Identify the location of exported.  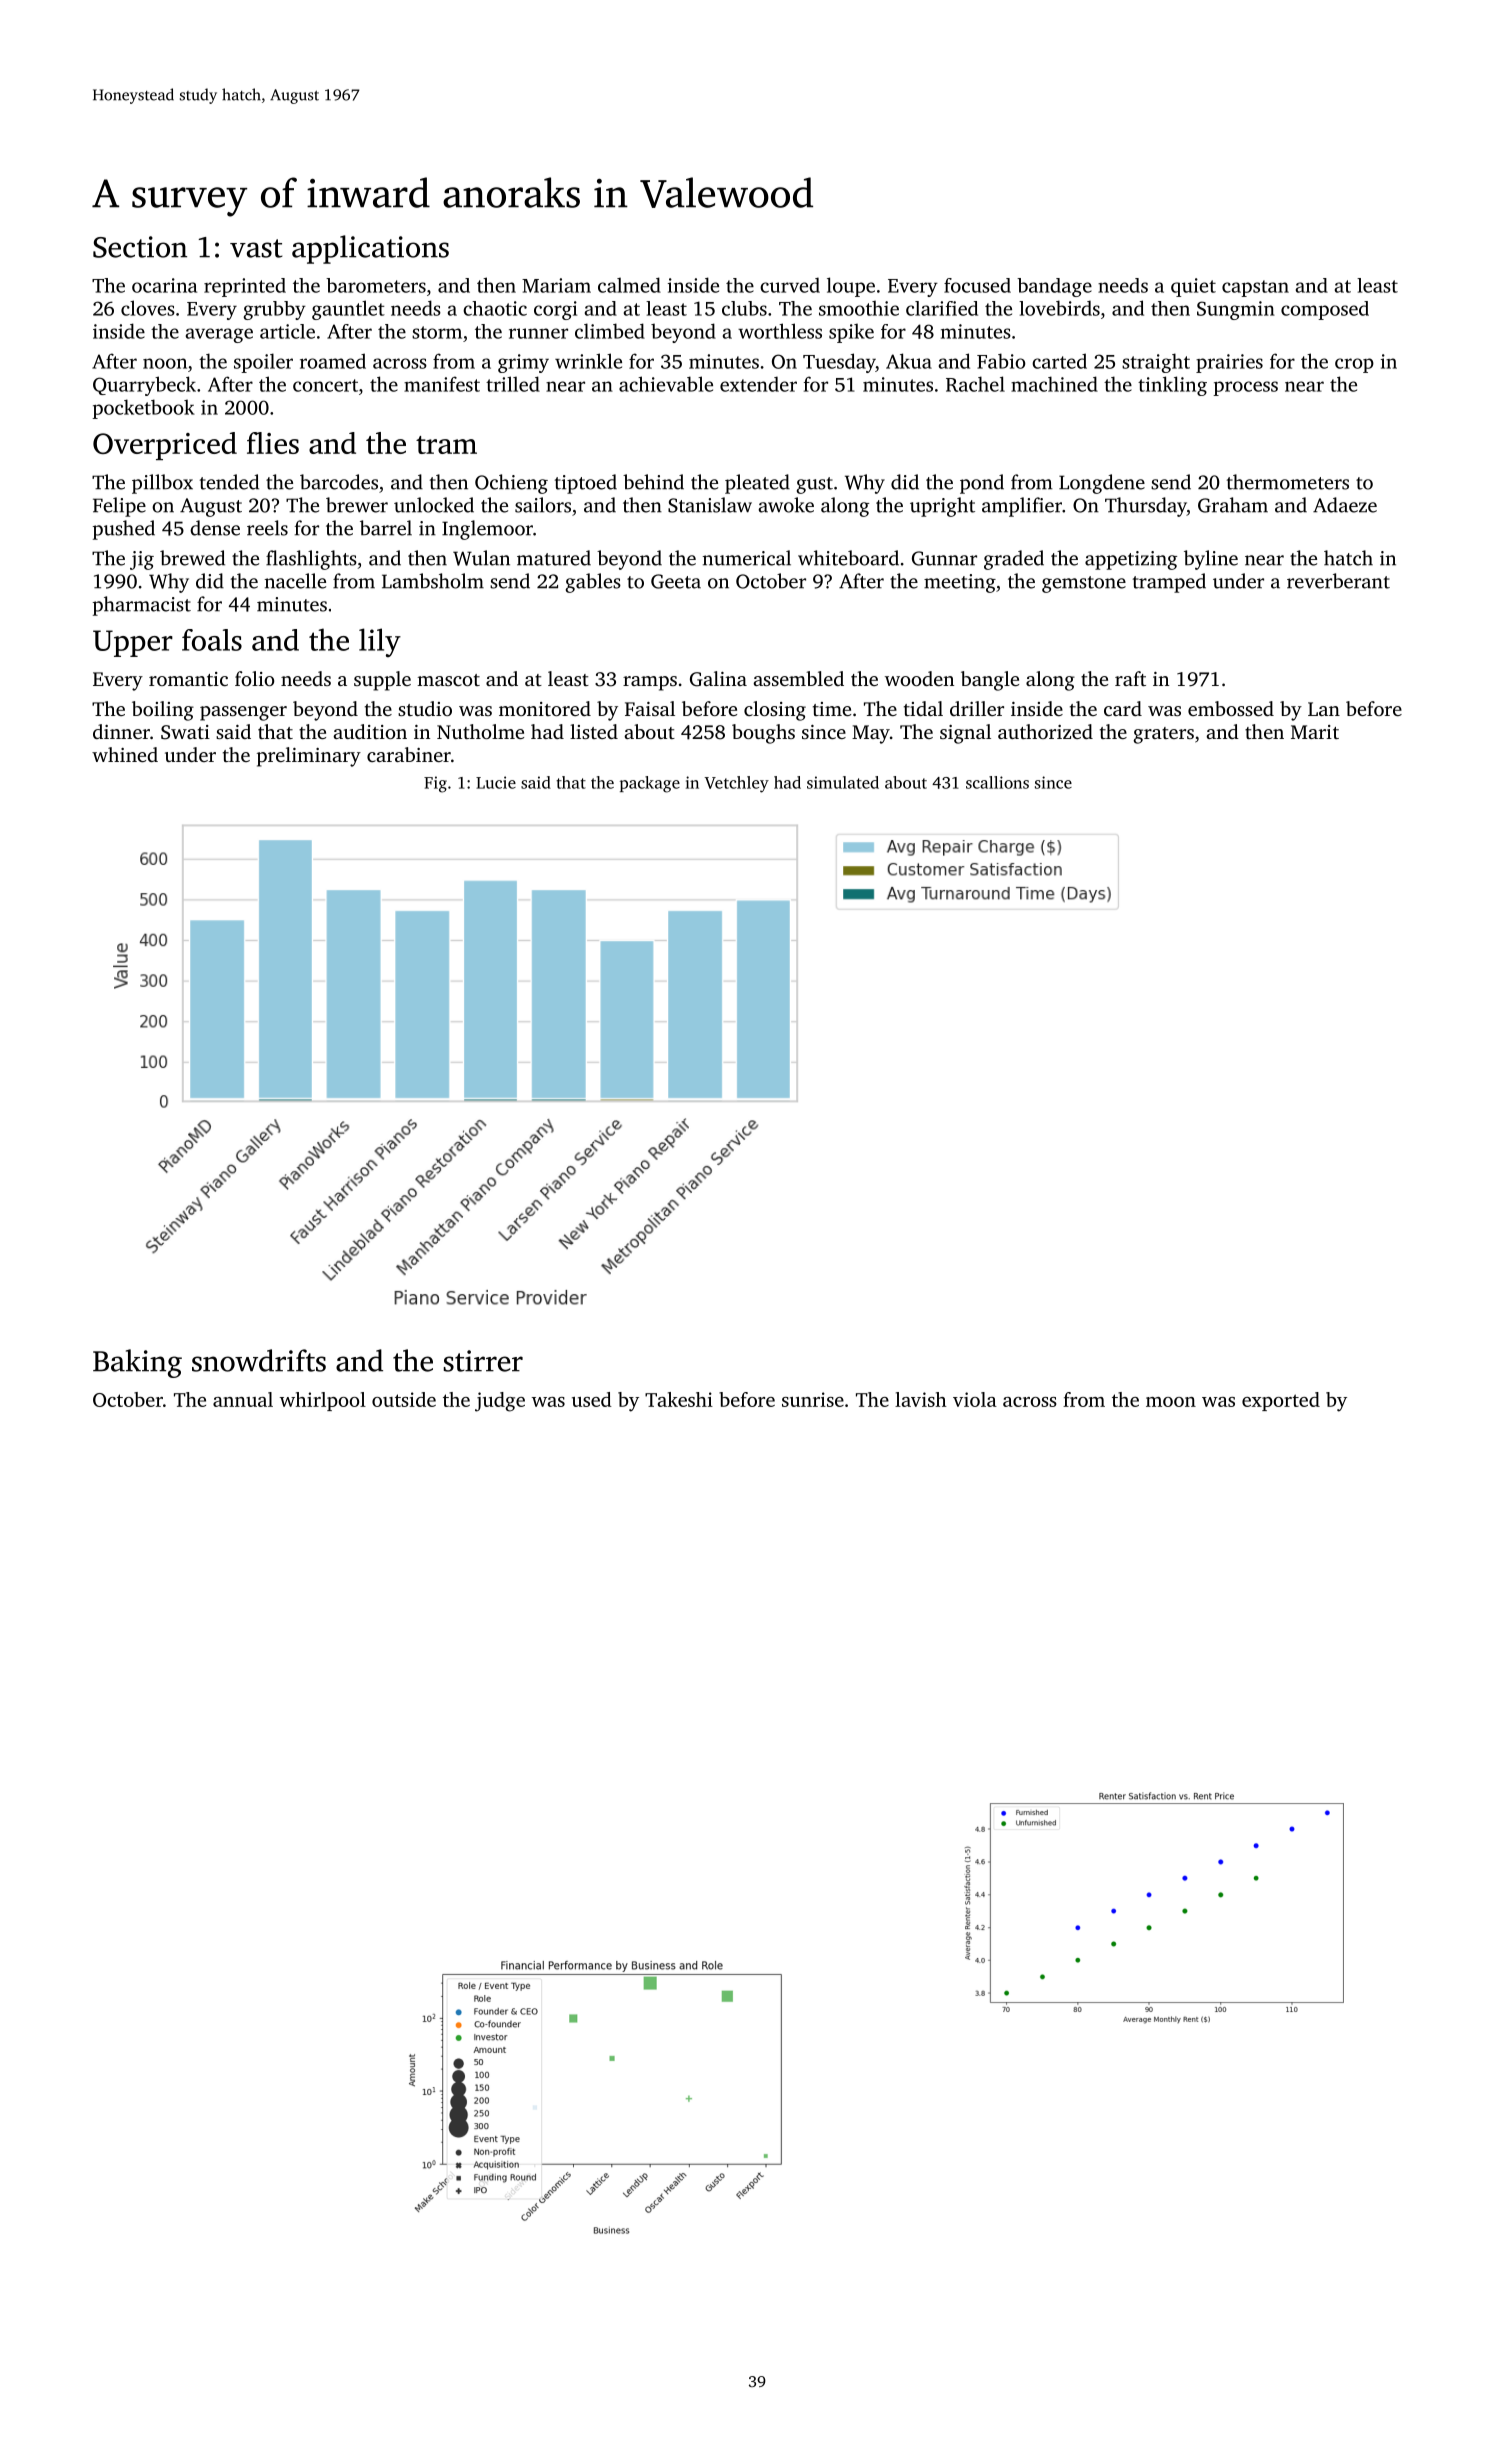
(1281, 1401).
